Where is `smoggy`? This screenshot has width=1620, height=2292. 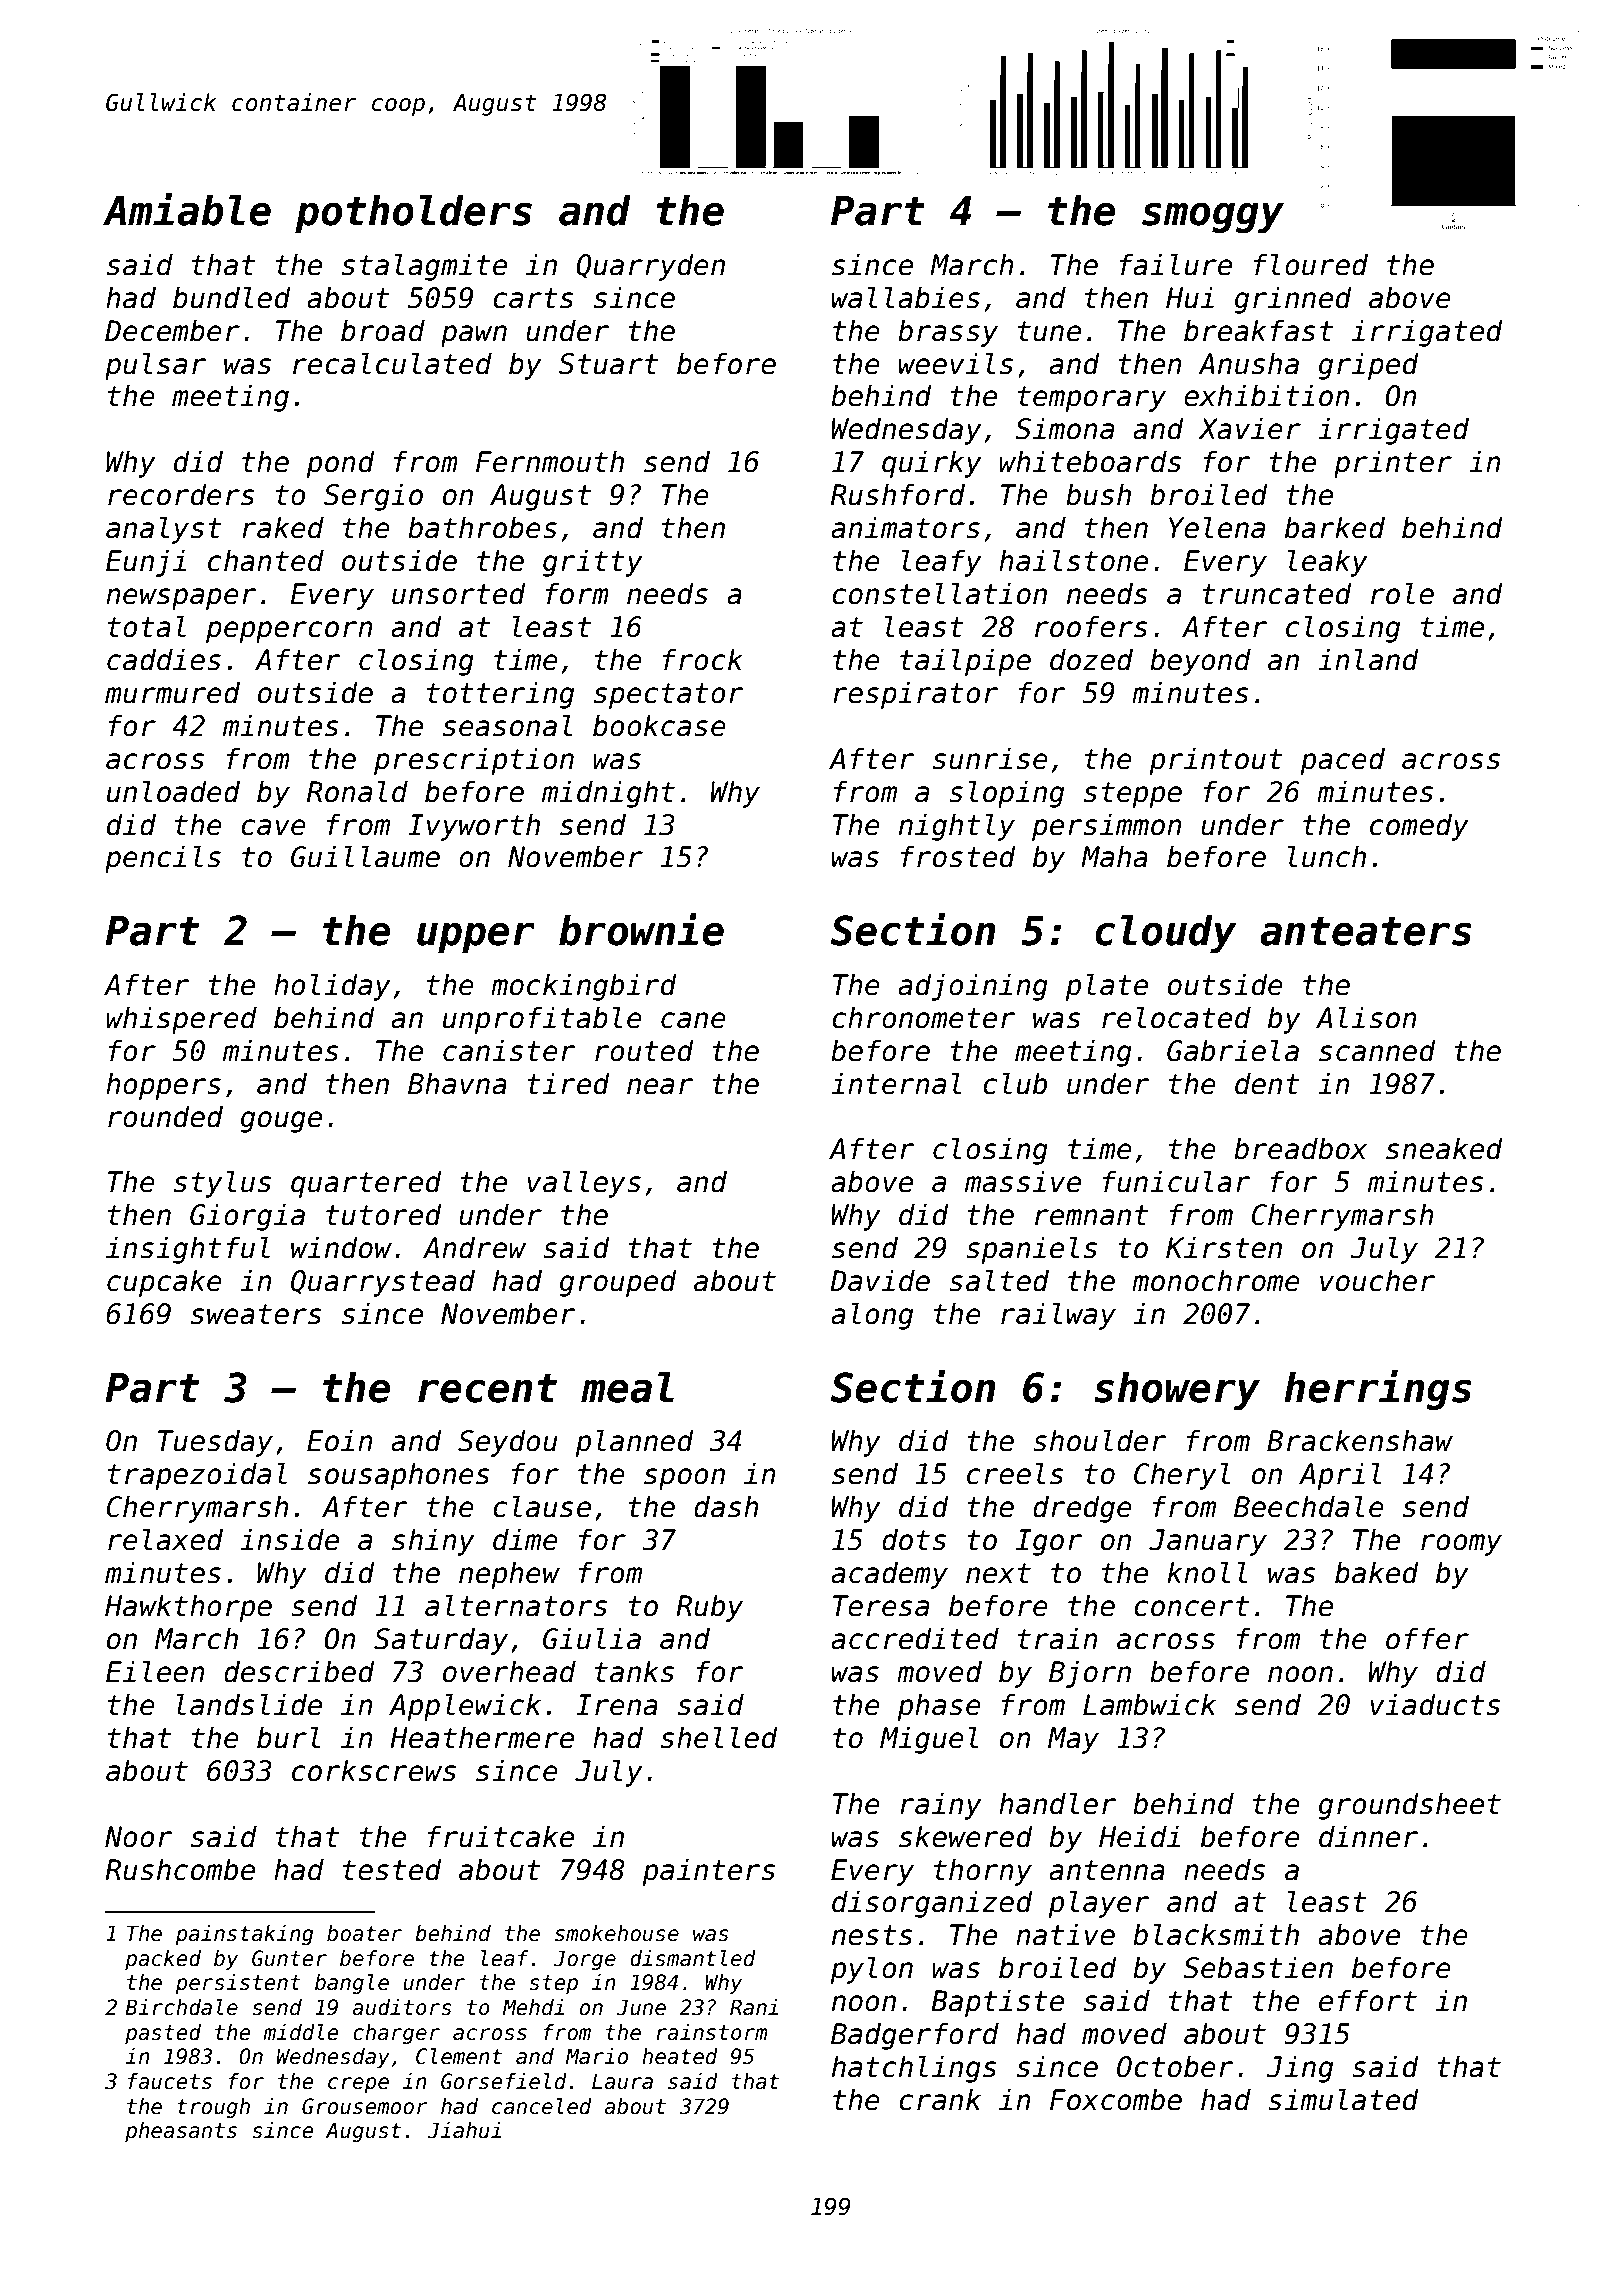 smoggy is located at coordinates (1213, 217).
